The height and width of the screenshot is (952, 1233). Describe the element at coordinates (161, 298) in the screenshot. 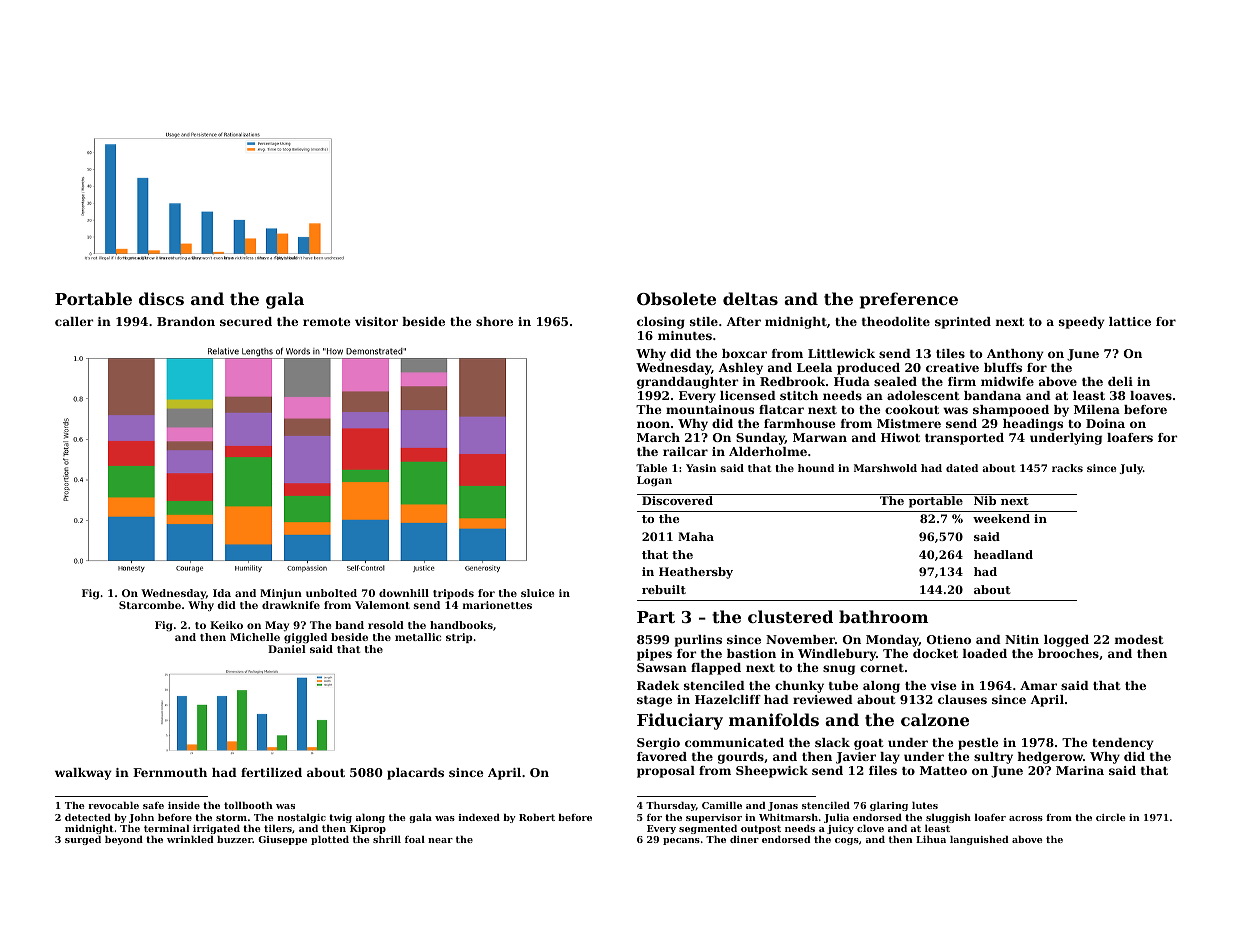

I see `discs` at that location.
